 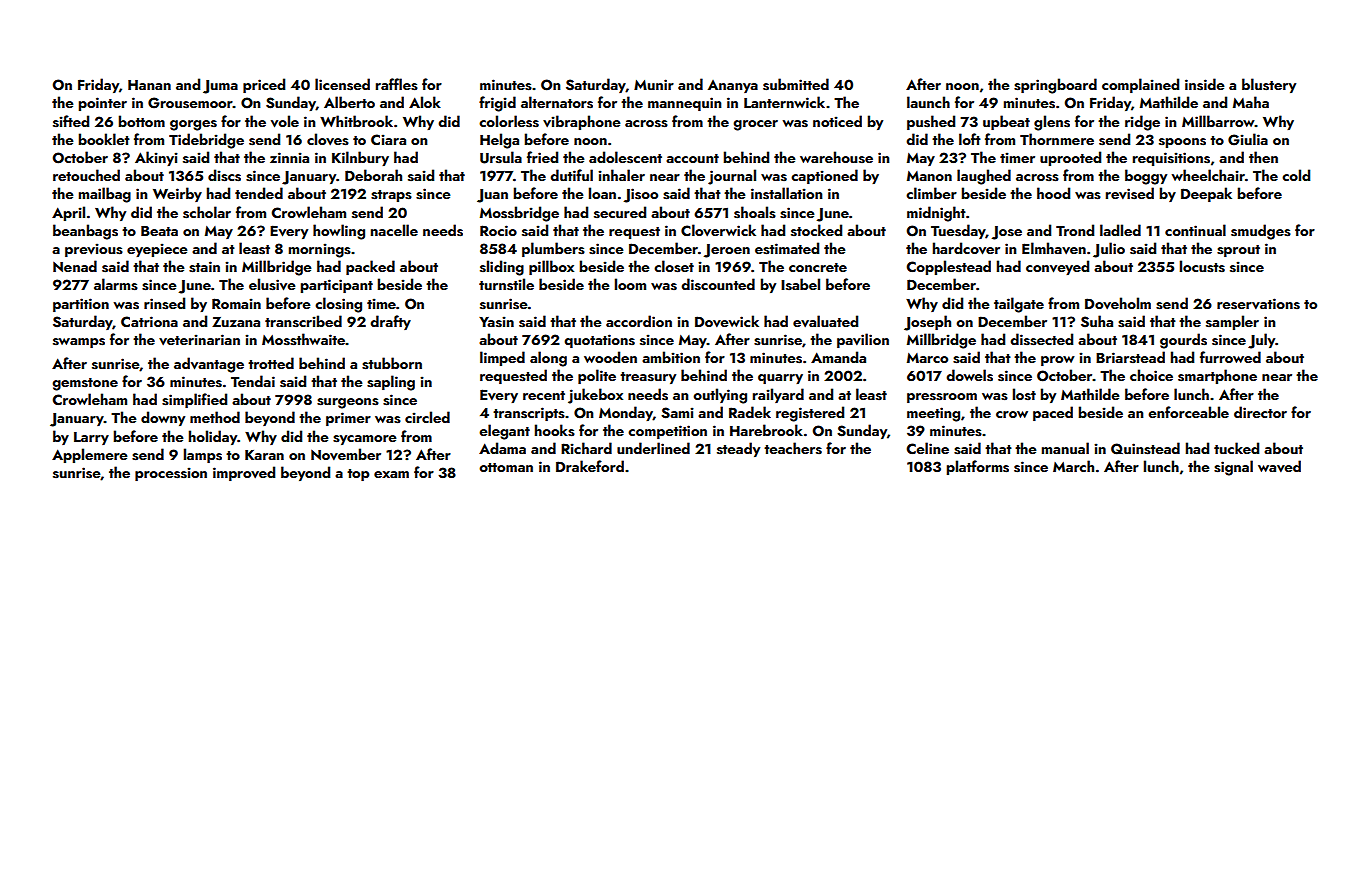 I want to click on inhaler, so click(x=621, y=175).
